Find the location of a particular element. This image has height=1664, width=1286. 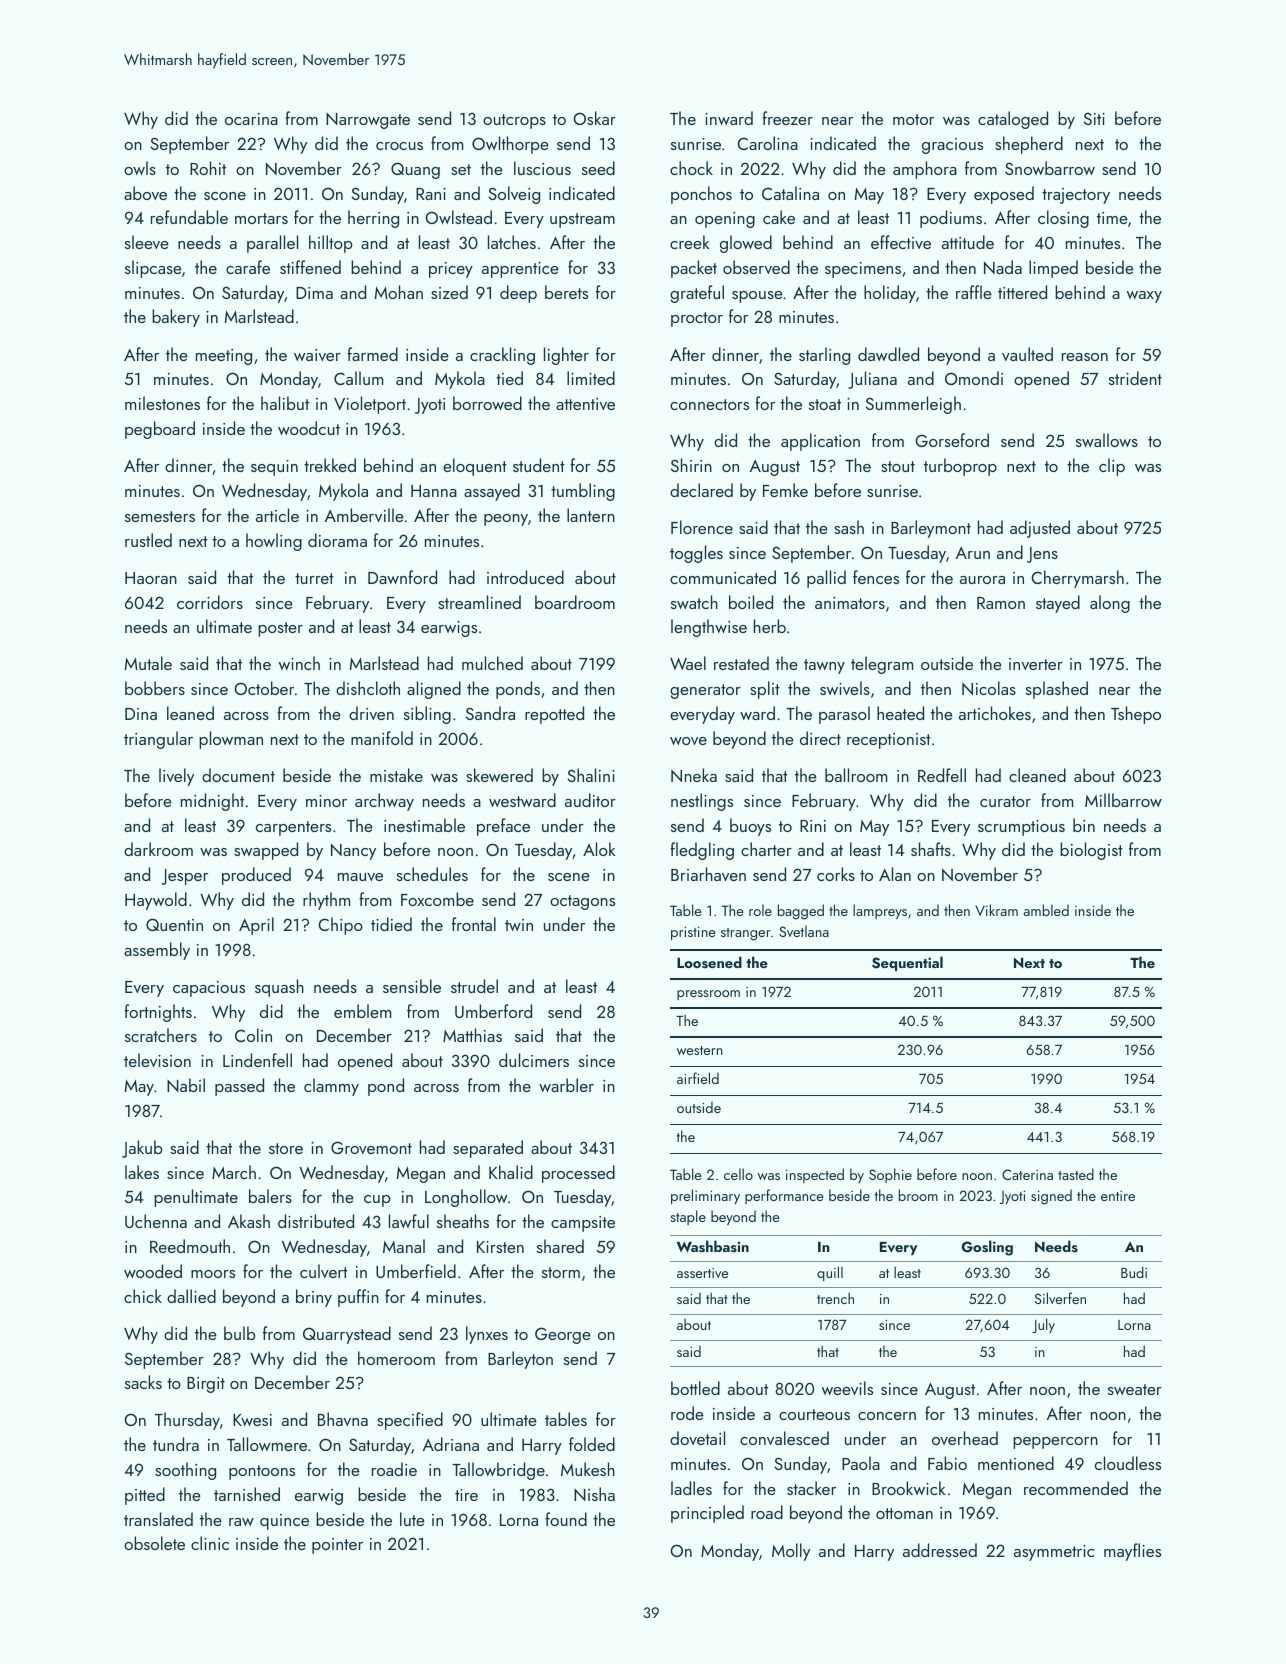

telegram is located at coordinates (882, 665).
